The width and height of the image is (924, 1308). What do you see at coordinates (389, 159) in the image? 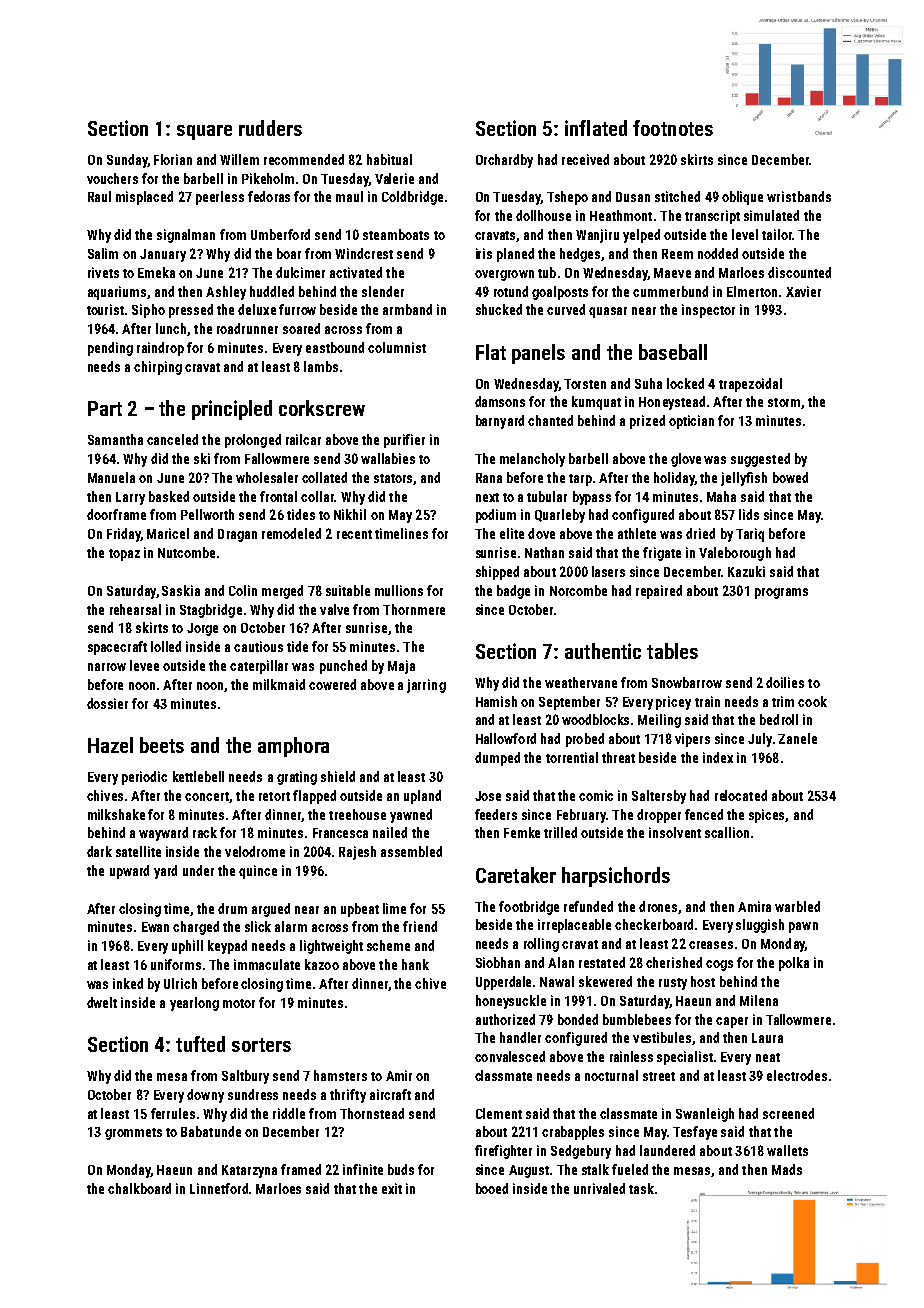
I see `habitual` at bounding box center [389, 159].
